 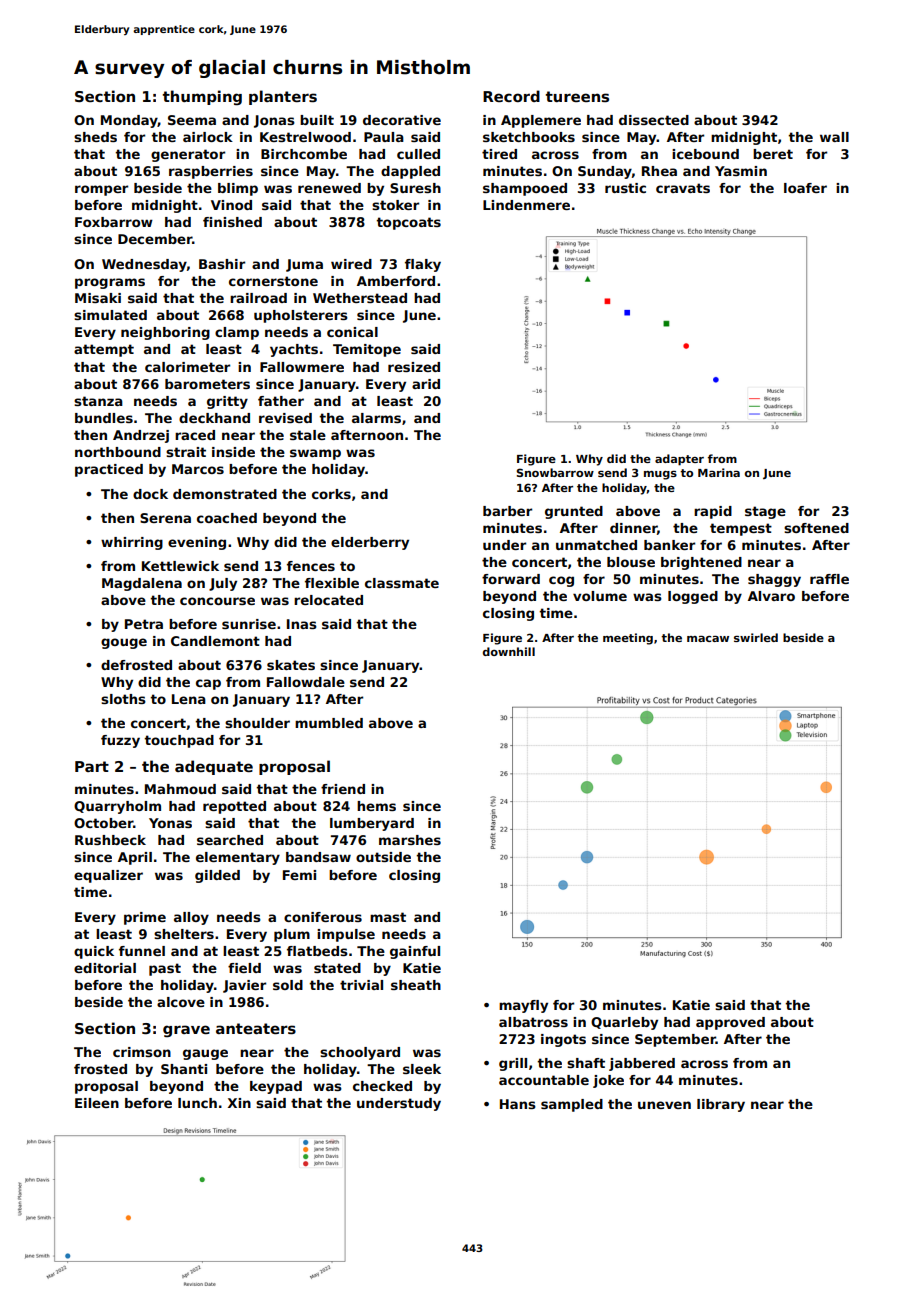 I want to click on thumping, so click(x=202, y=98).
